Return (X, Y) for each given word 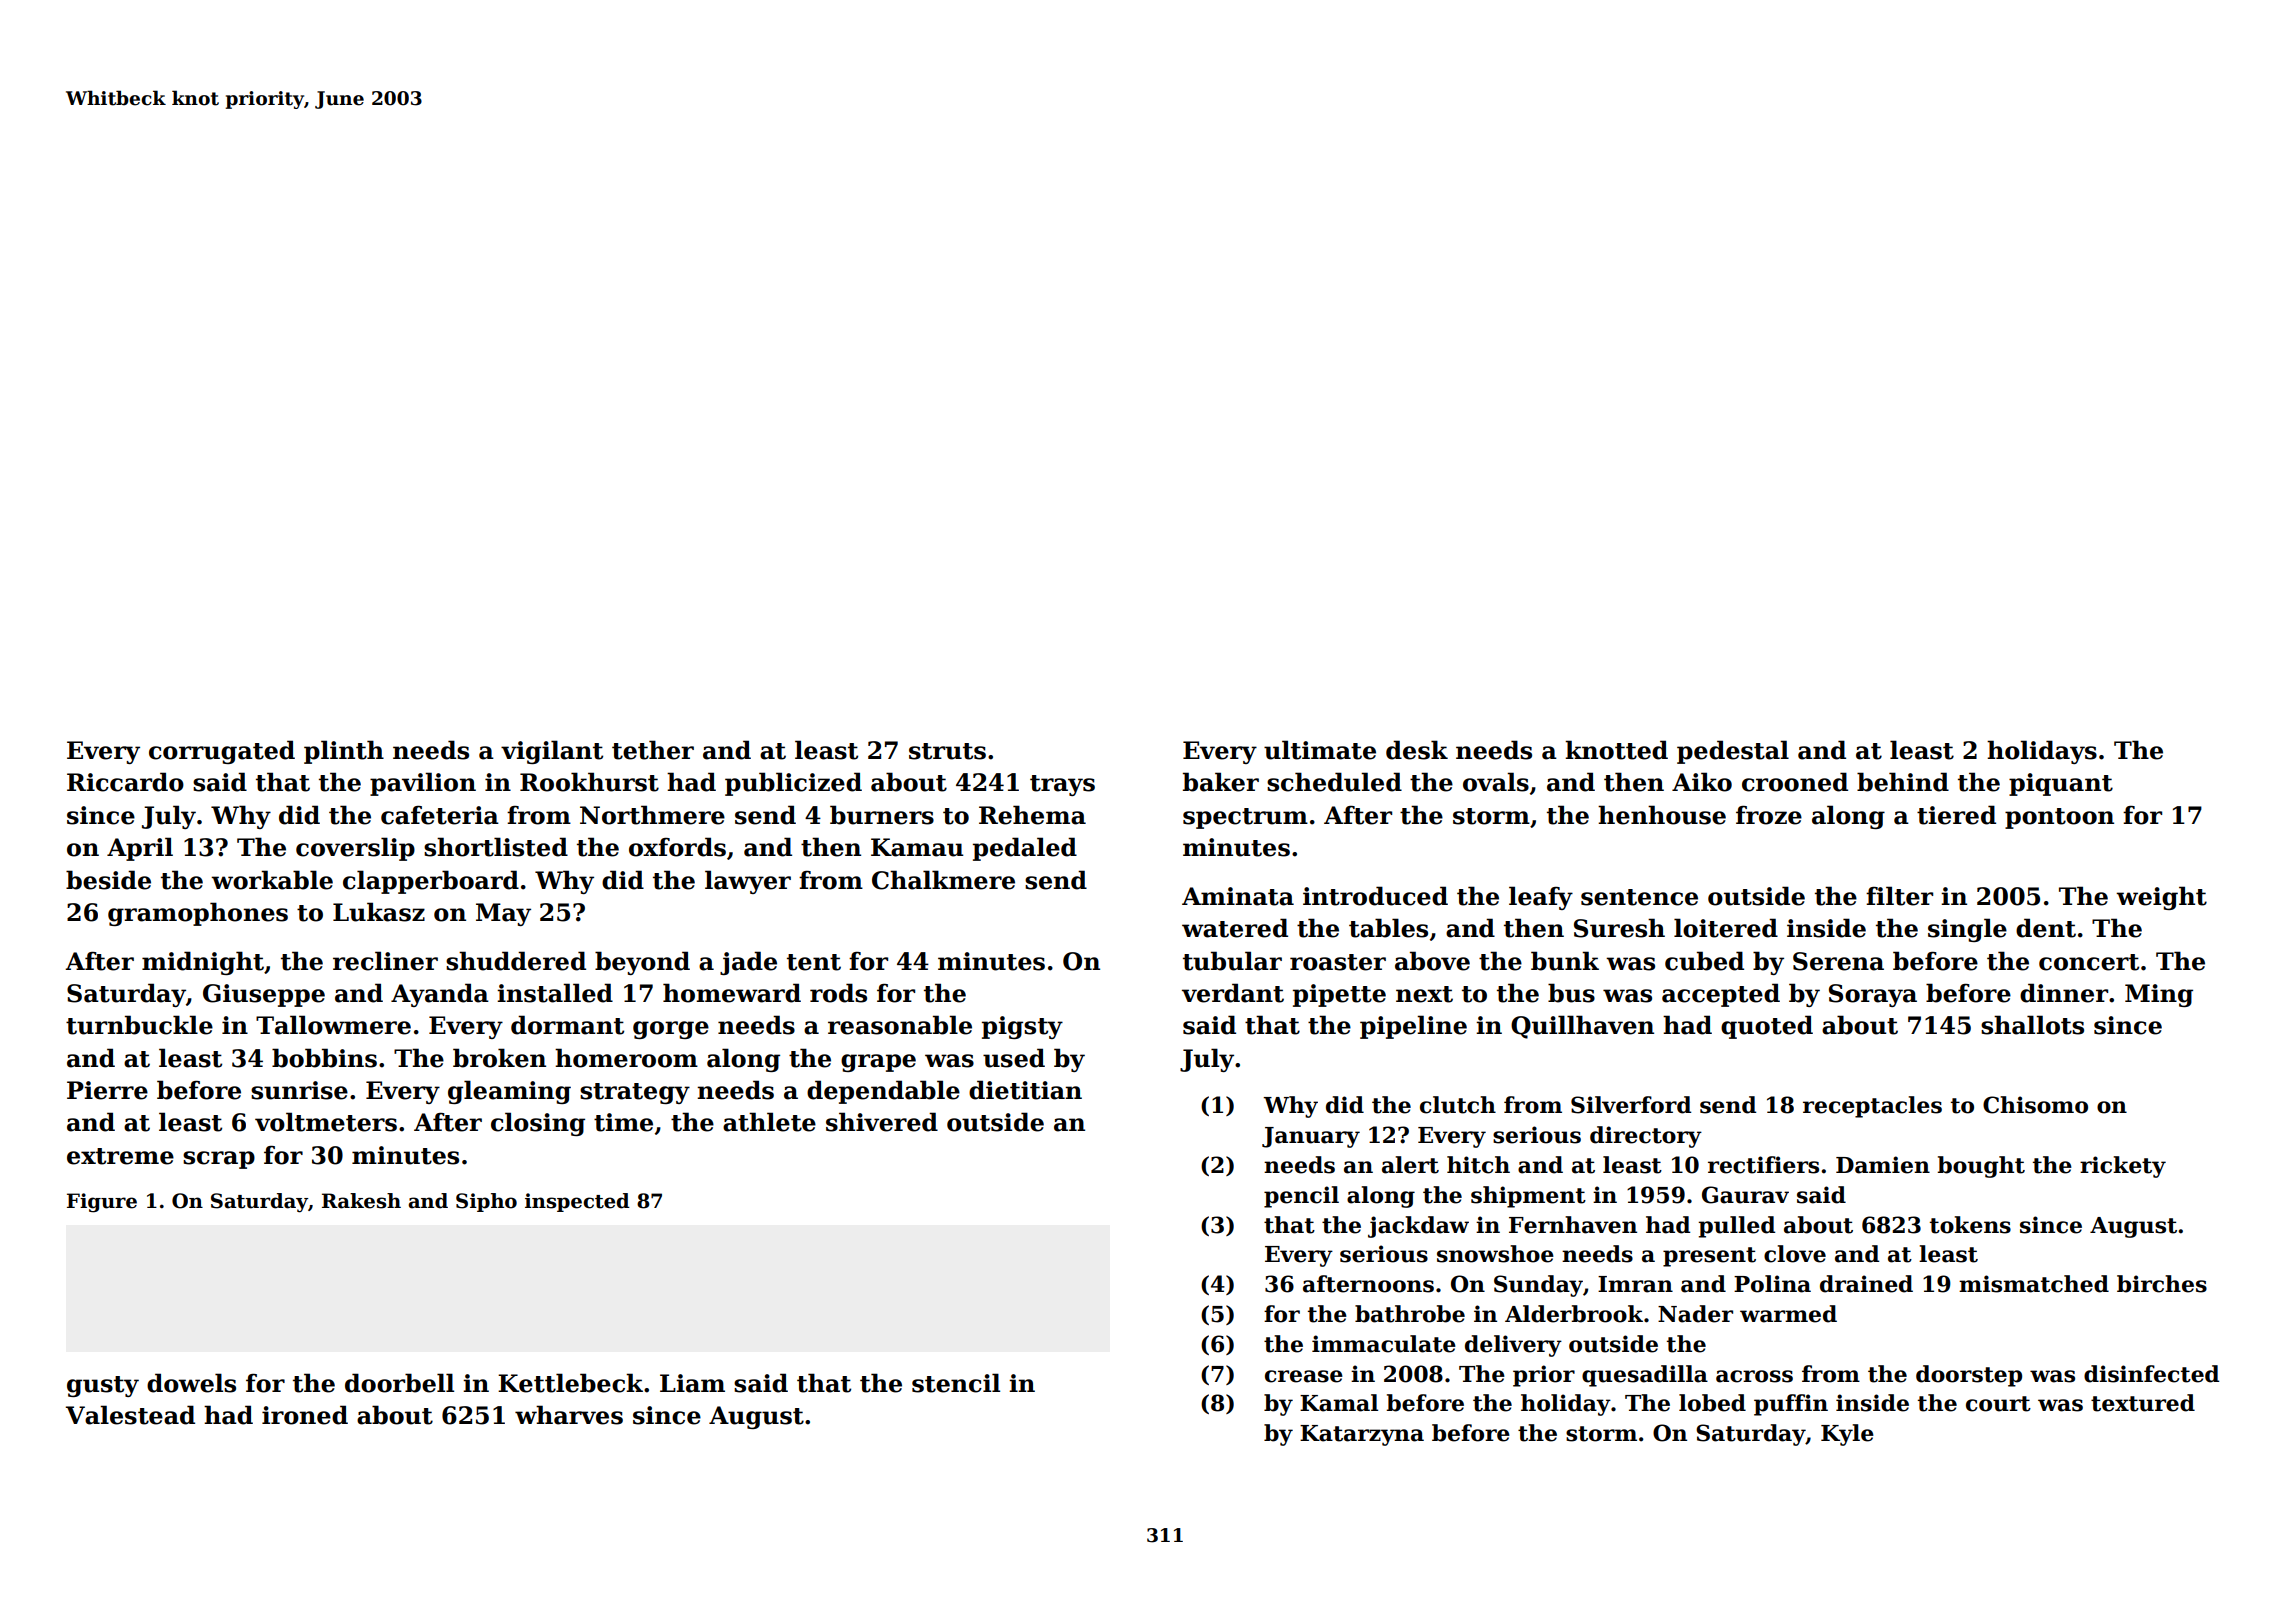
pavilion (423, 784)
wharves (569, 1415)
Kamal (1339, 1403)
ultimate (1320, 750)
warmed (1788, 1314)
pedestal (1733, 752)
